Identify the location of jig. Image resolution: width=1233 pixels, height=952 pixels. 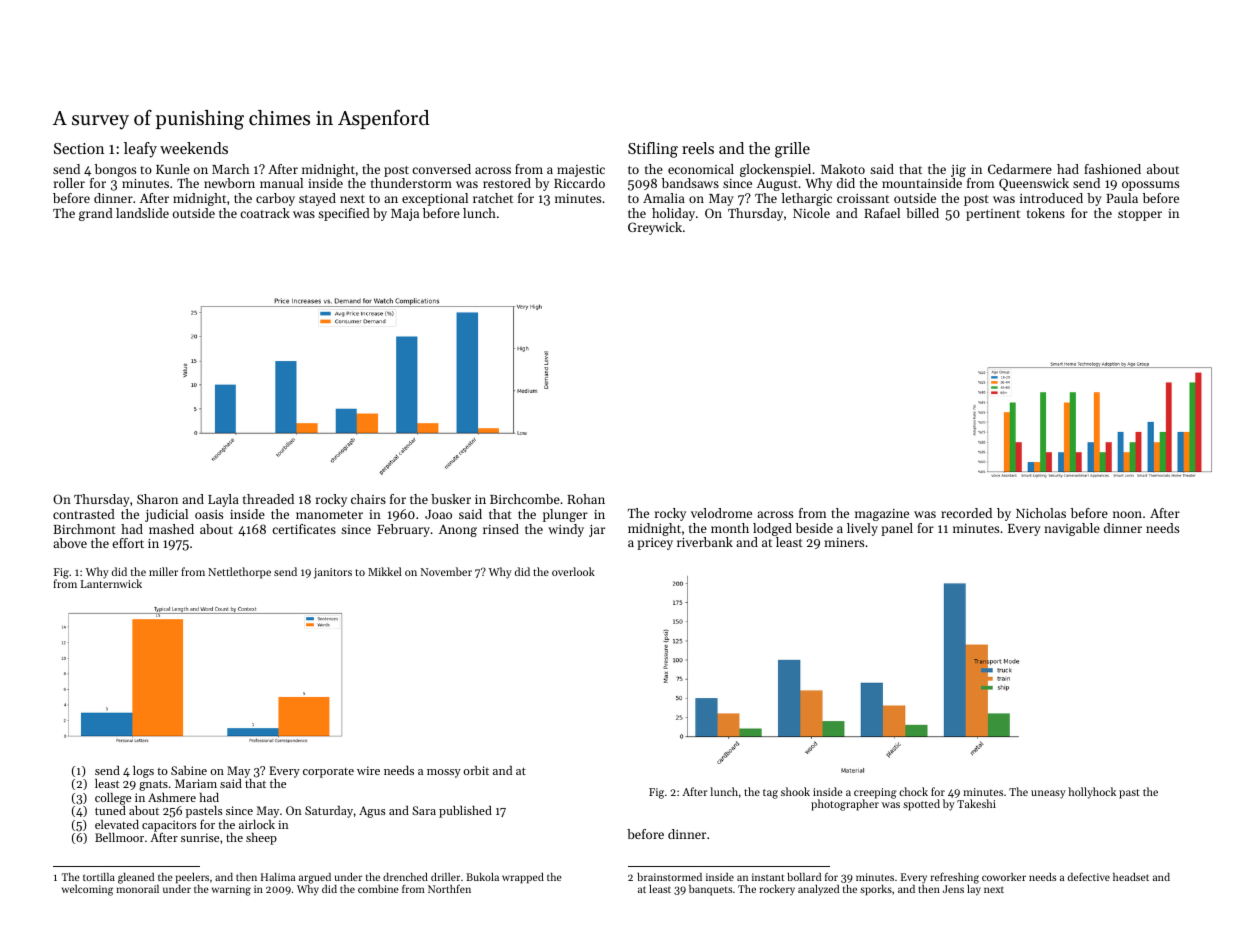
(958, 171).
